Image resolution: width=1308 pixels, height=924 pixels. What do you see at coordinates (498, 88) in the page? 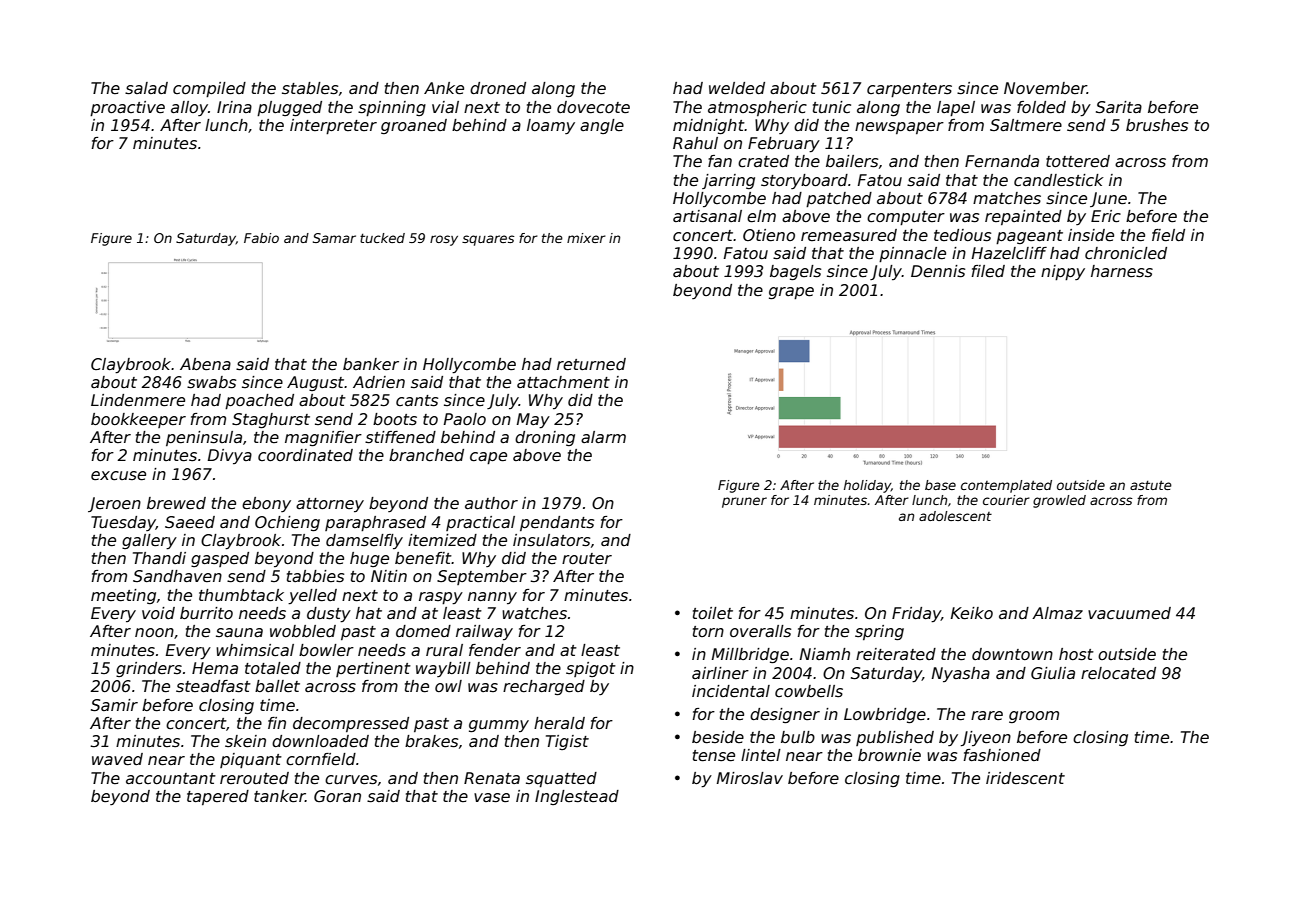
I see `droned` at bounding box center [498, 88].
